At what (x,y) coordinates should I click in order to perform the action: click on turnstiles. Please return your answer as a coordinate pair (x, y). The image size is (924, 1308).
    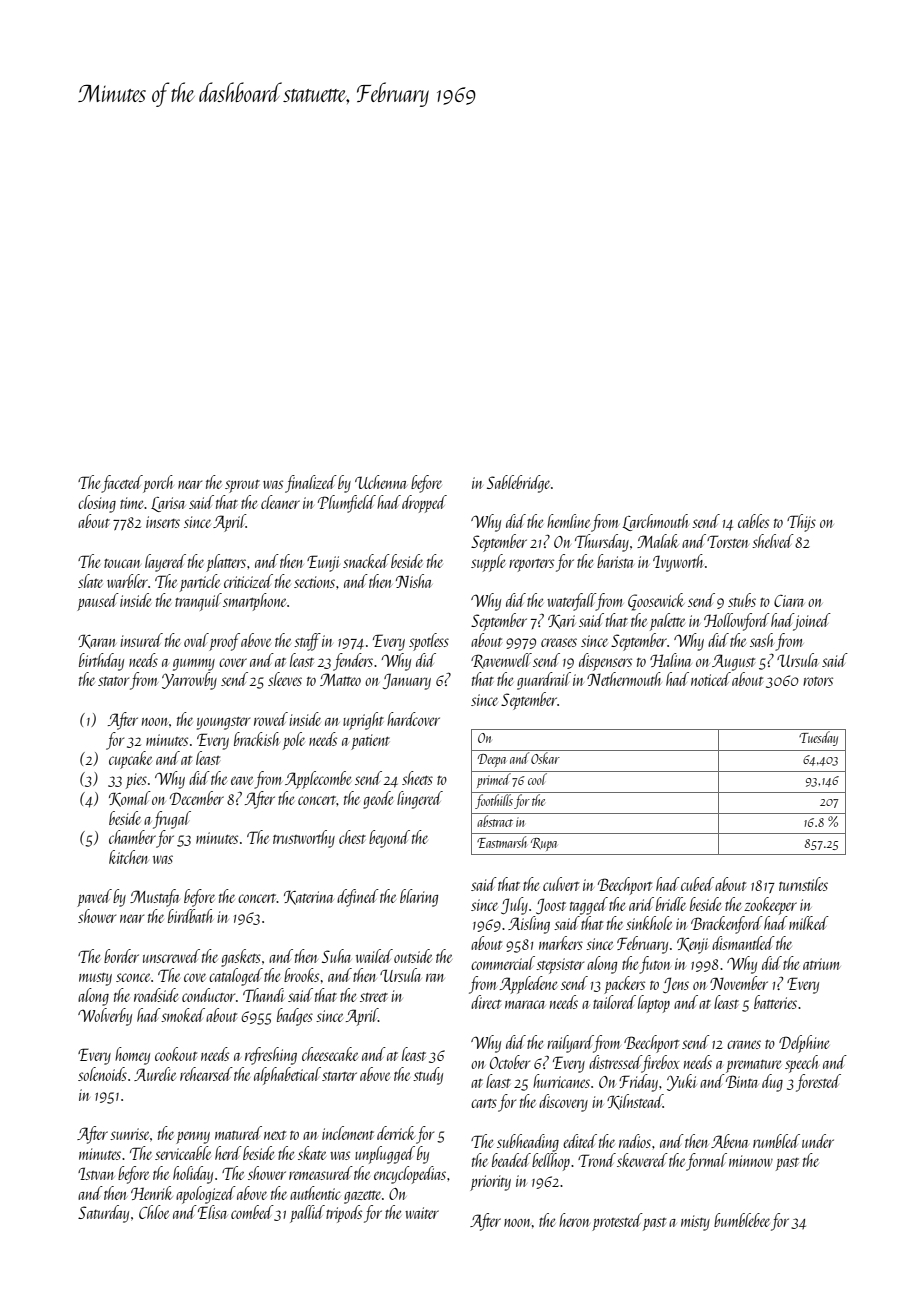
    Looking at the image, I should click on (803, 884).
